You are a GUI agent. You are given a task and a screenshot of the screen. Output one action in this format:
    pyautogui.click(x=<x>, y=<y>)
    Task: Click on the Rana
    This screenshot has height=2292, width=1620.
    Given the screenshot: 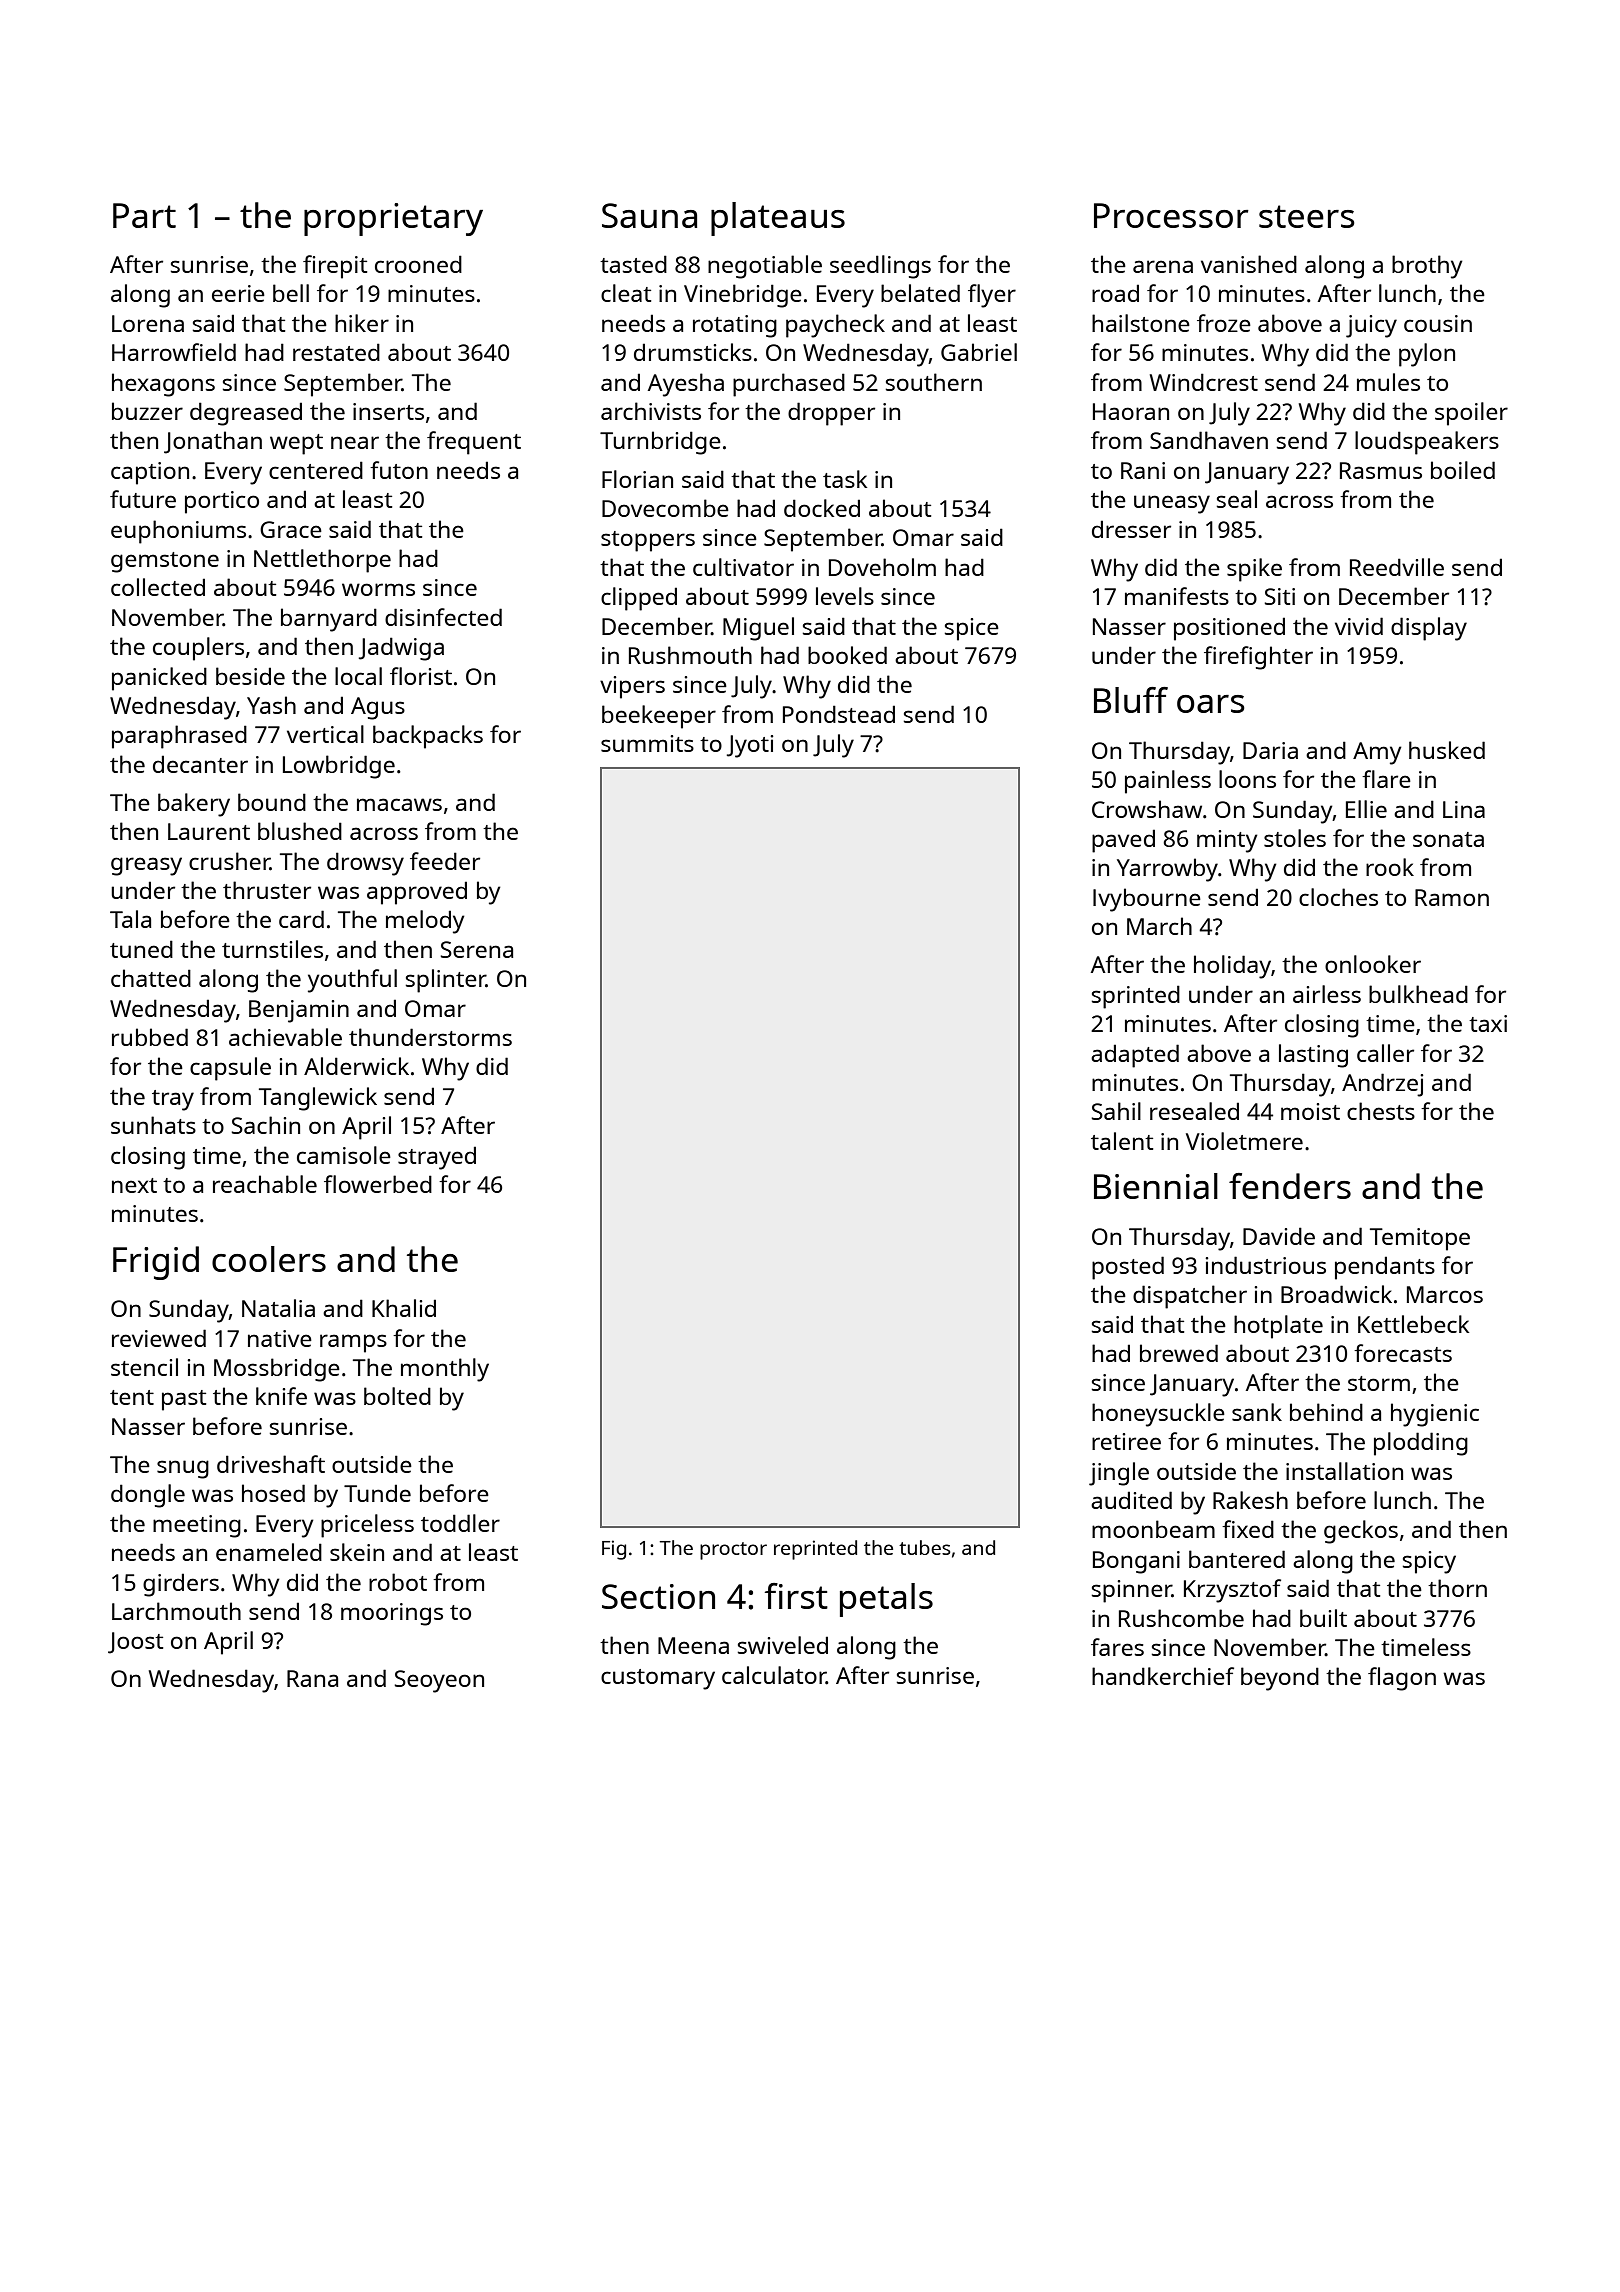 What is the action you would take?
    pyautogui.click(x=312, y=1678)
